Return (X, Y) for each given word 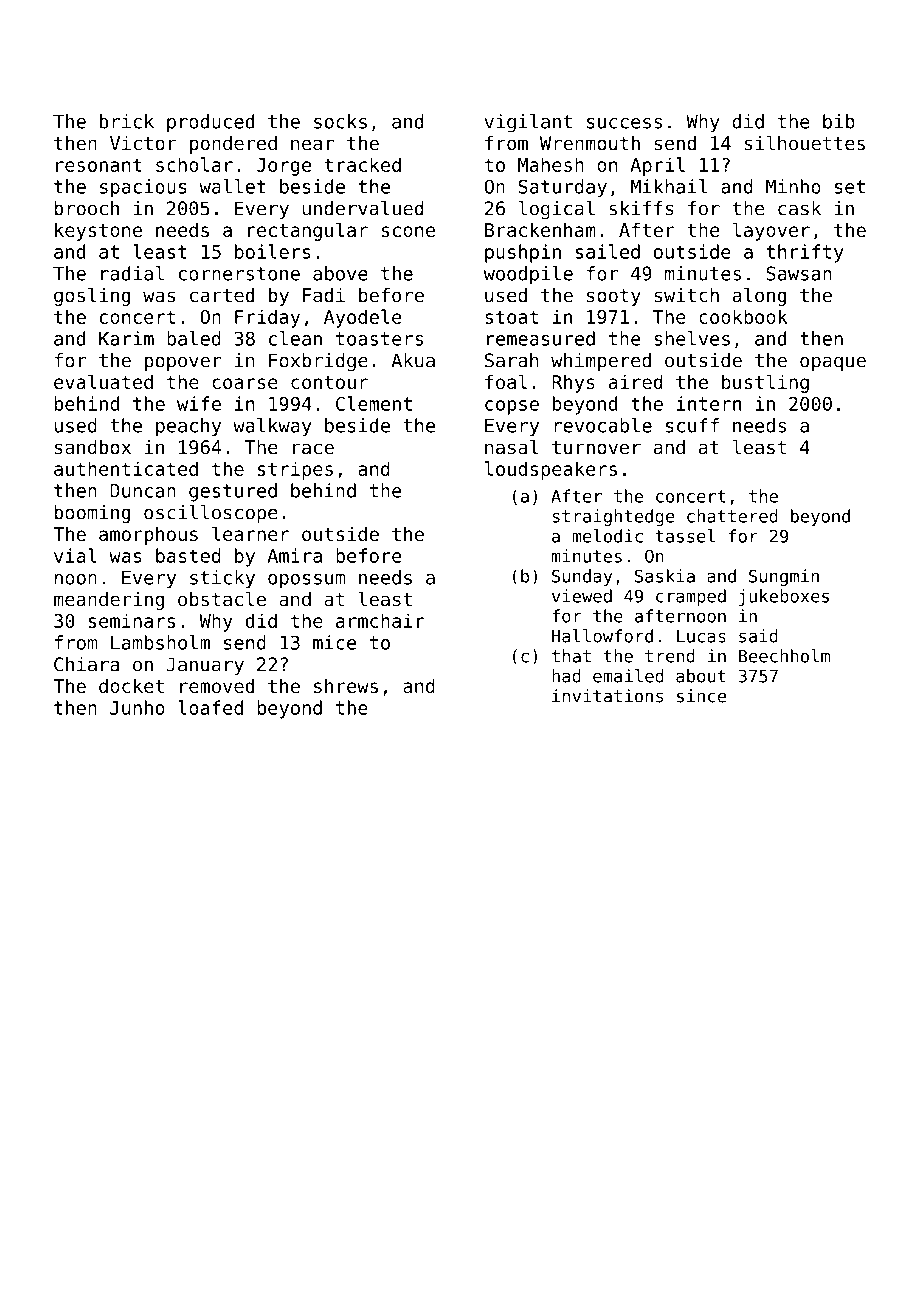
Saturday (562, 188)
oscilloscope (211, 514)
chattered (732, 516)
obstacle (222, 599)
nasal (511, 447)
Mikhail (669, 186)
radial (132, 273)
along (759, 296)
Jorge (284, 167)
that (571, 656)
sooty (614, 297)
